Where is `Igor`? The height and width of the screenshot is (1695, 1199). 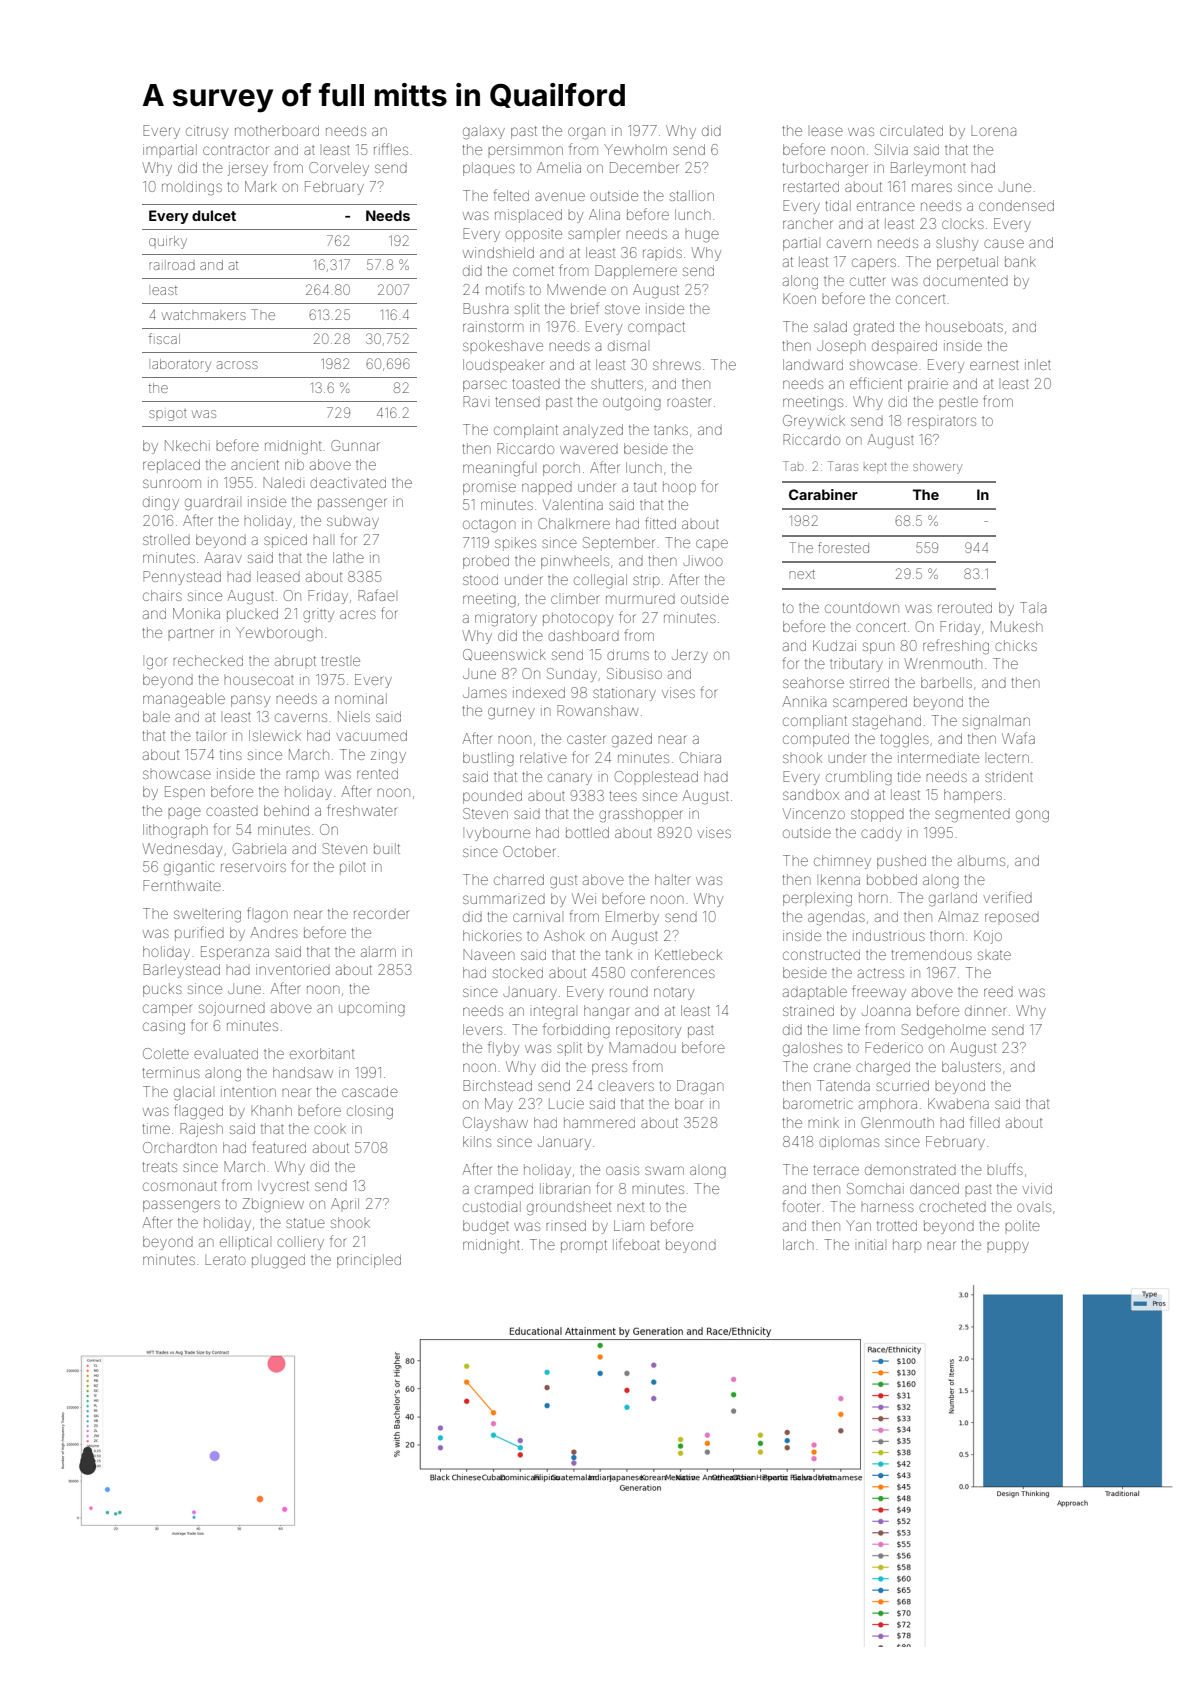
Igor is located at coordinates (157, 663).
